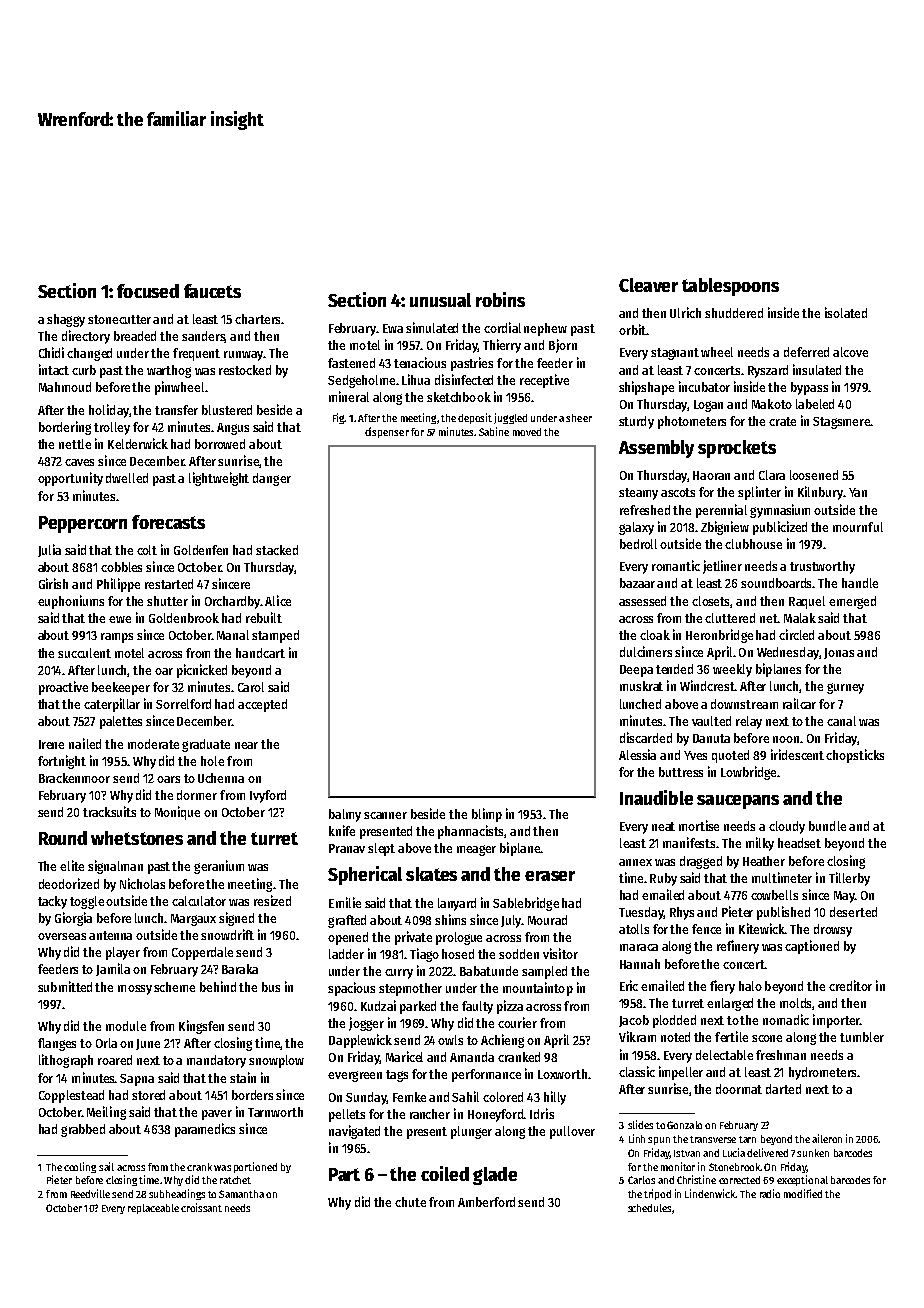  What do you see at coordinates (642, 601) in the document?
I see `assessed` at bounding box center [642, 601].
